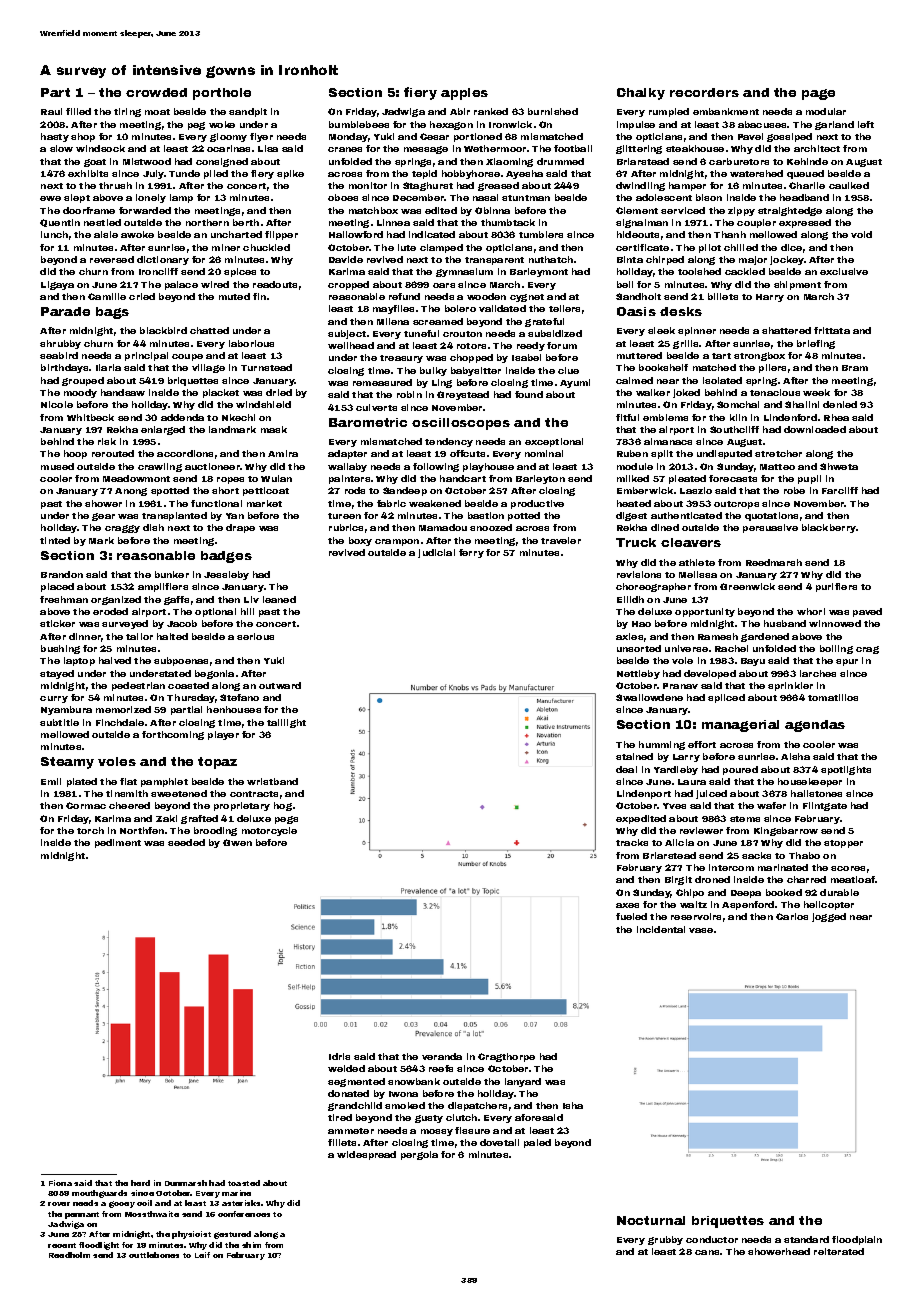 The height and width of the screenshot is (1308, 924). What do you see at coordinates (491, 111) in the screenshot?
I see `ranked` at bounding box center [491, 111].
